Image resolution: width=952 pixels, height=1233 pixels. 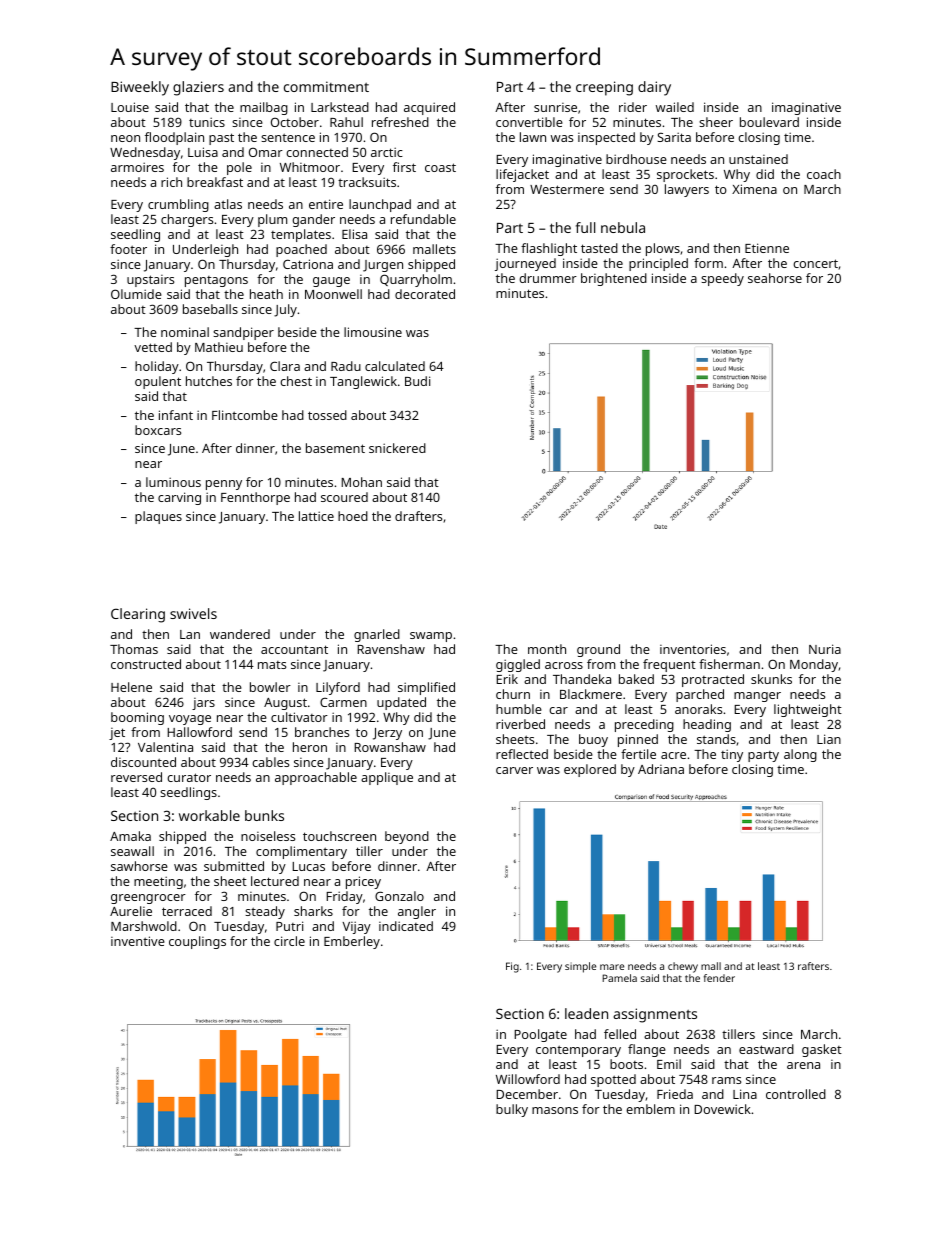 What do you see at coordinates (722, 279) in the page?
I see `speedy` at bounding box center [722, 279].
